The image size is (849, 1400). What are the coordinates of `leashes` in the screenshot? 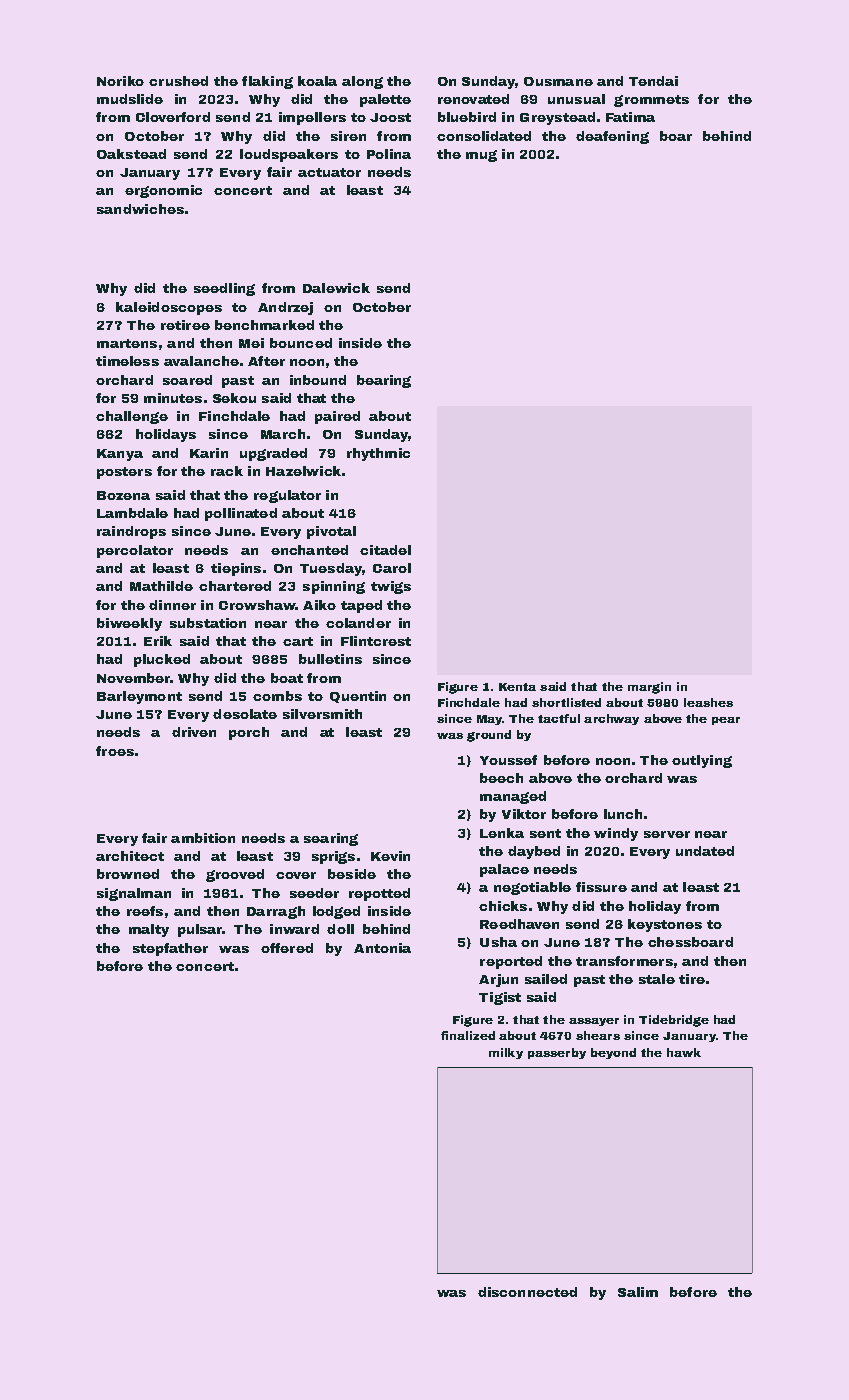 It's located at (708, 702).
